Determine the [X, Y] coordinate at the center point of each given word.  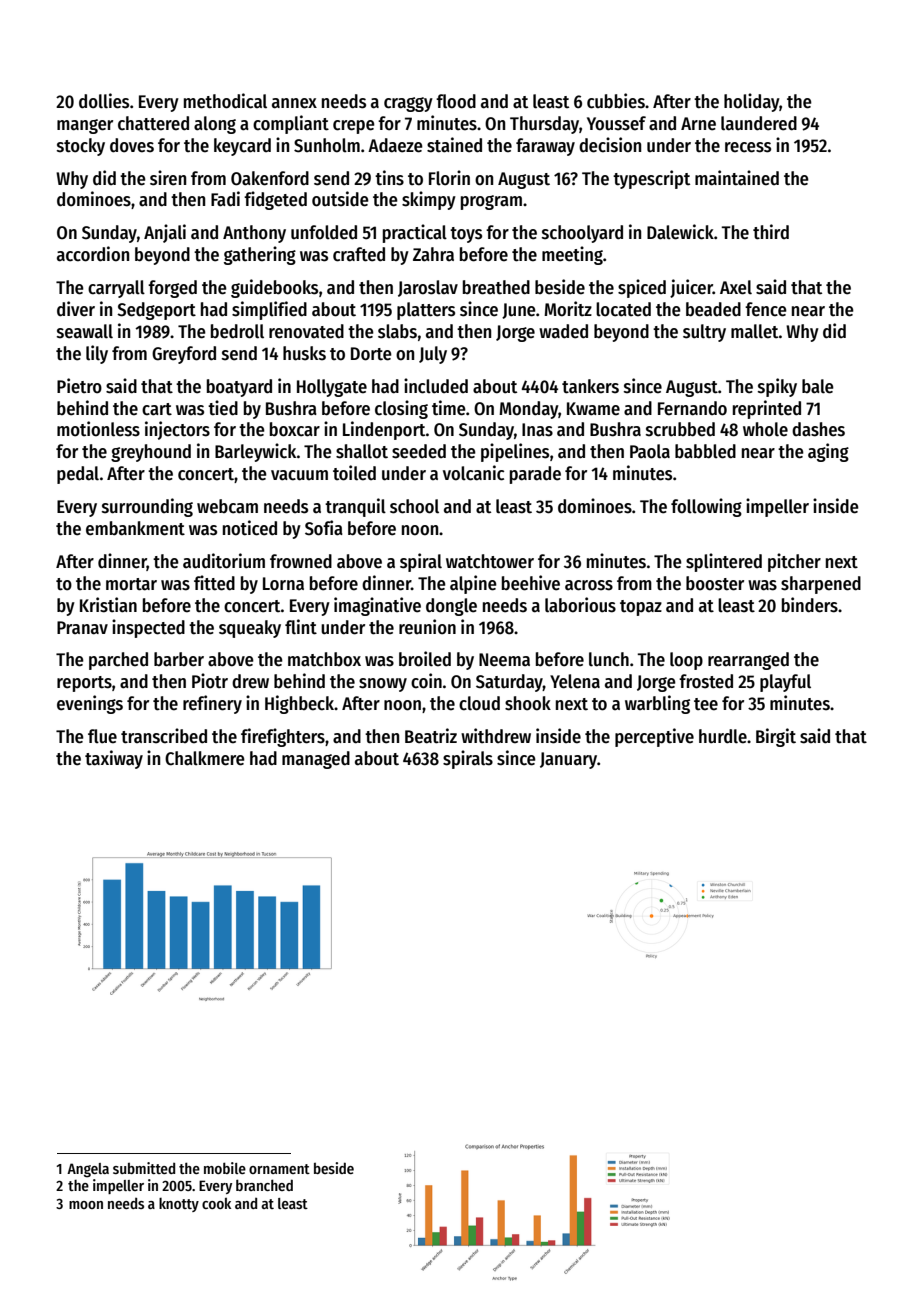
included [436, 386]
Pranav [82, 628]
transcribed [164, 736]
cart [157, 409]
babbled [705, 451]
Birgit [776, 737]
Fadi [225, 199]
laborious [580, 605]
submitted [144, 1168]
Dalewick [680, 232]
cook [216, 1203]
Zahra [433, 254]
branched [264, 1185]
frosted [706, 681]
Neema [504, 660]
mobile [225, 1168]
